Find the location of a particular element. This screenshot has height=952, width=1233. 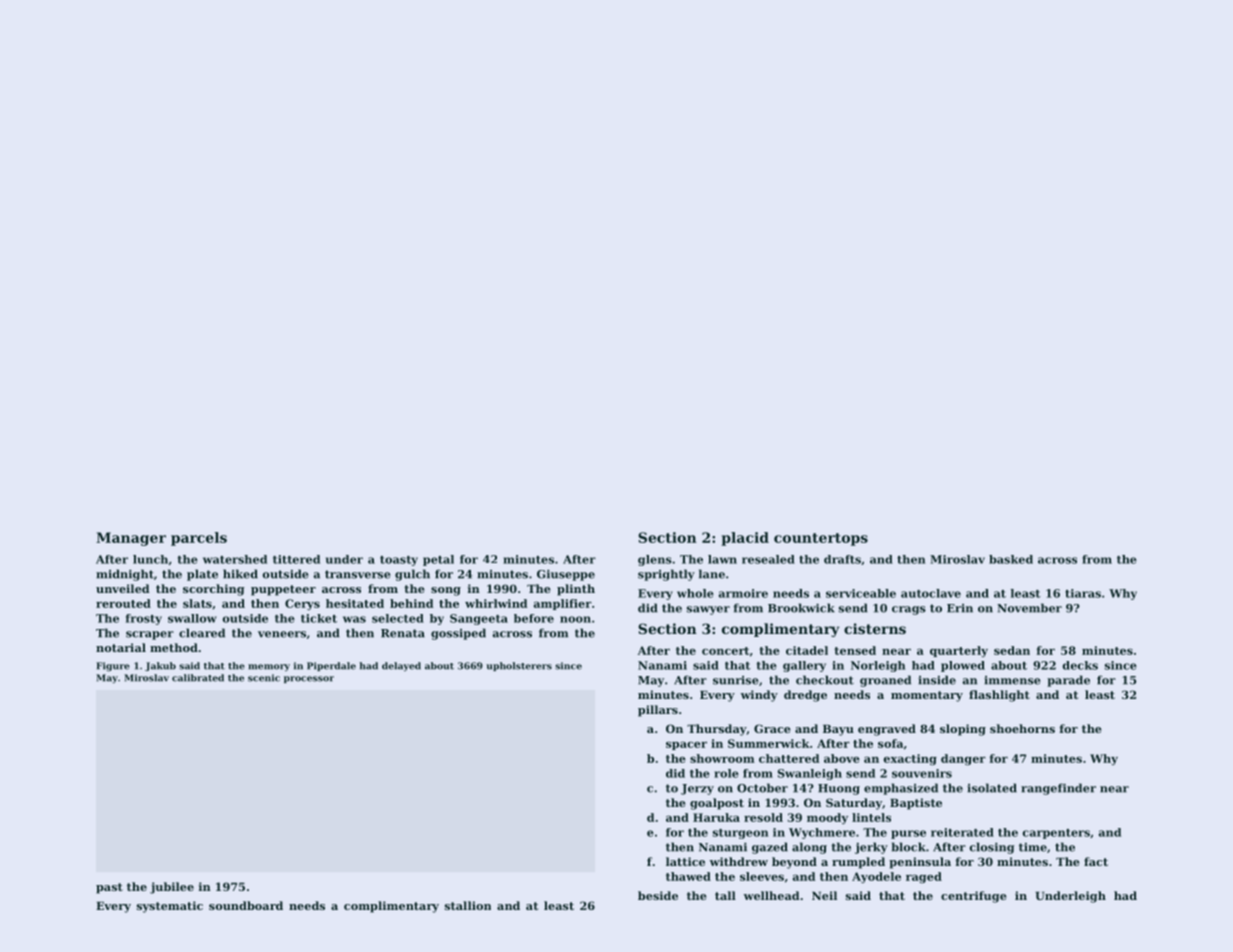

placid is located at coordinates (745, 539).
